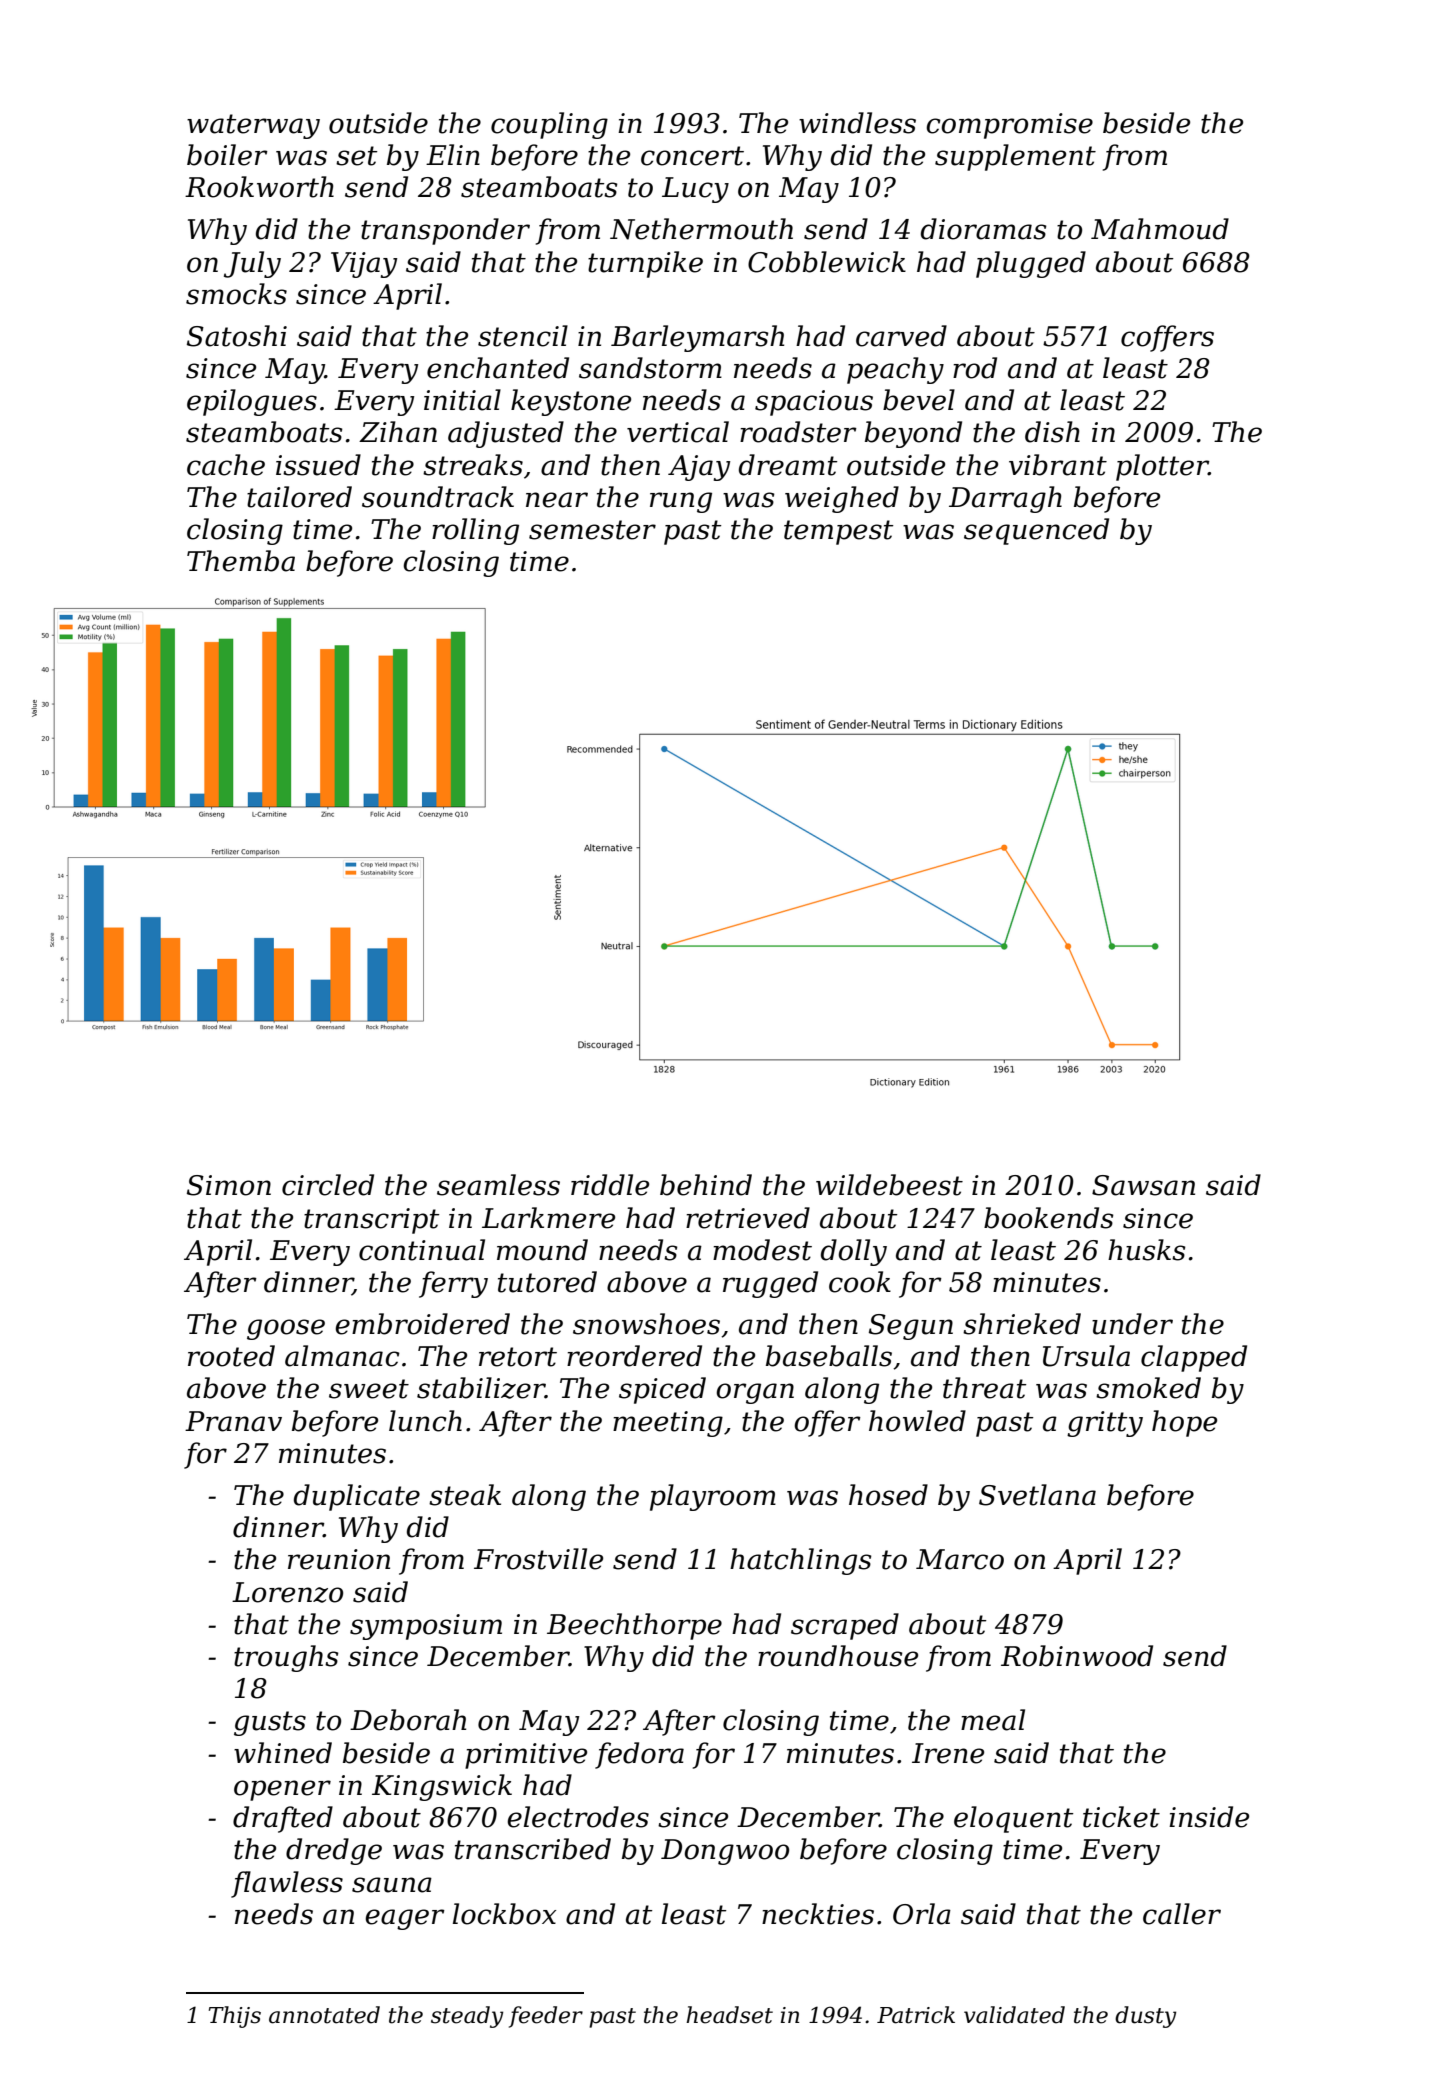  I want to click on waterway, so click(253, 126).
